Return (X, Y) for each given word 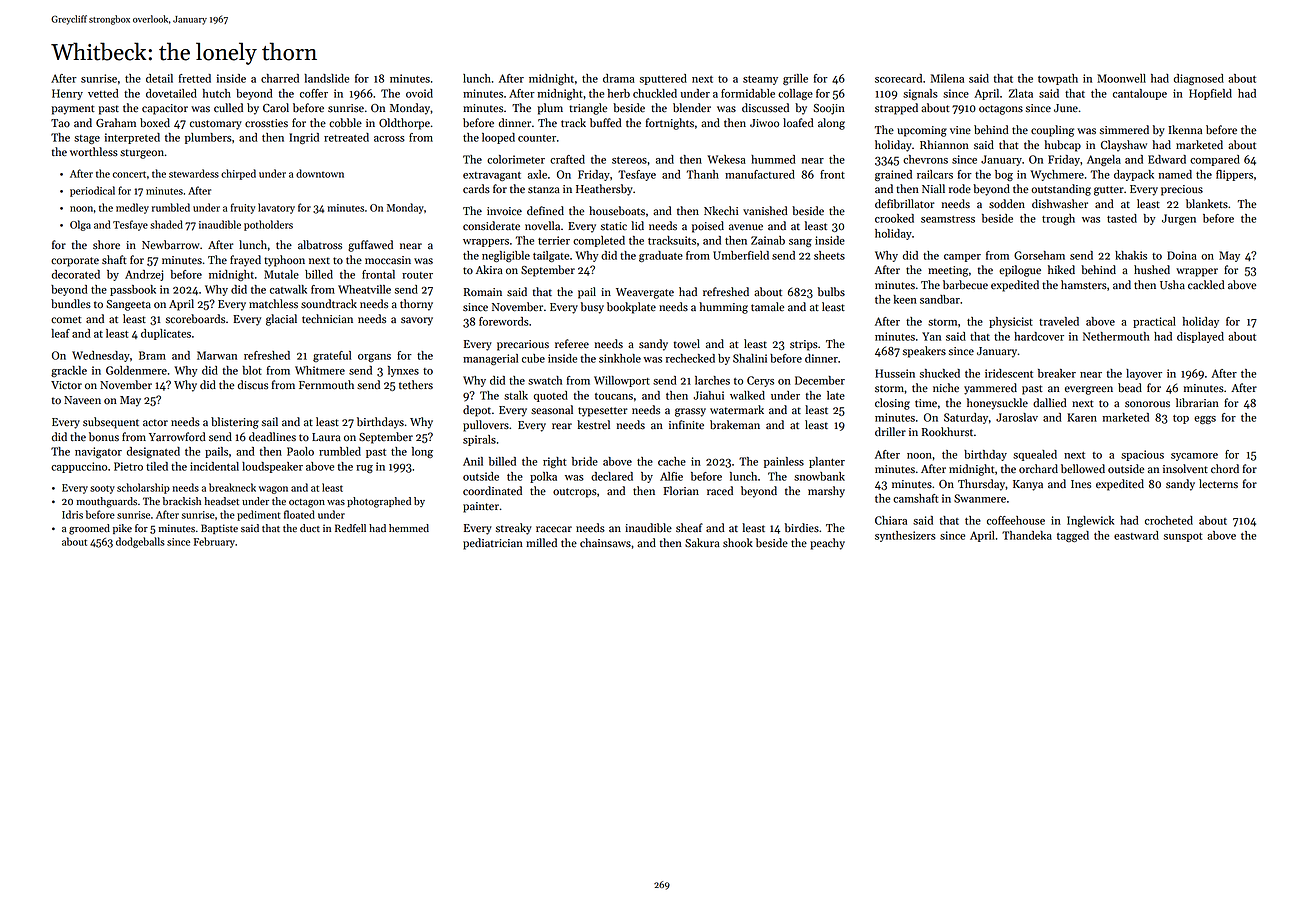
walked (747, 395)
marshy (826, 492)
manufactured (760, 174)
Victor (66, 385)
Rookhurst (947, 432)
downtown (320, 173)
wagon (273, 490)
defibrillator (905, 204)
